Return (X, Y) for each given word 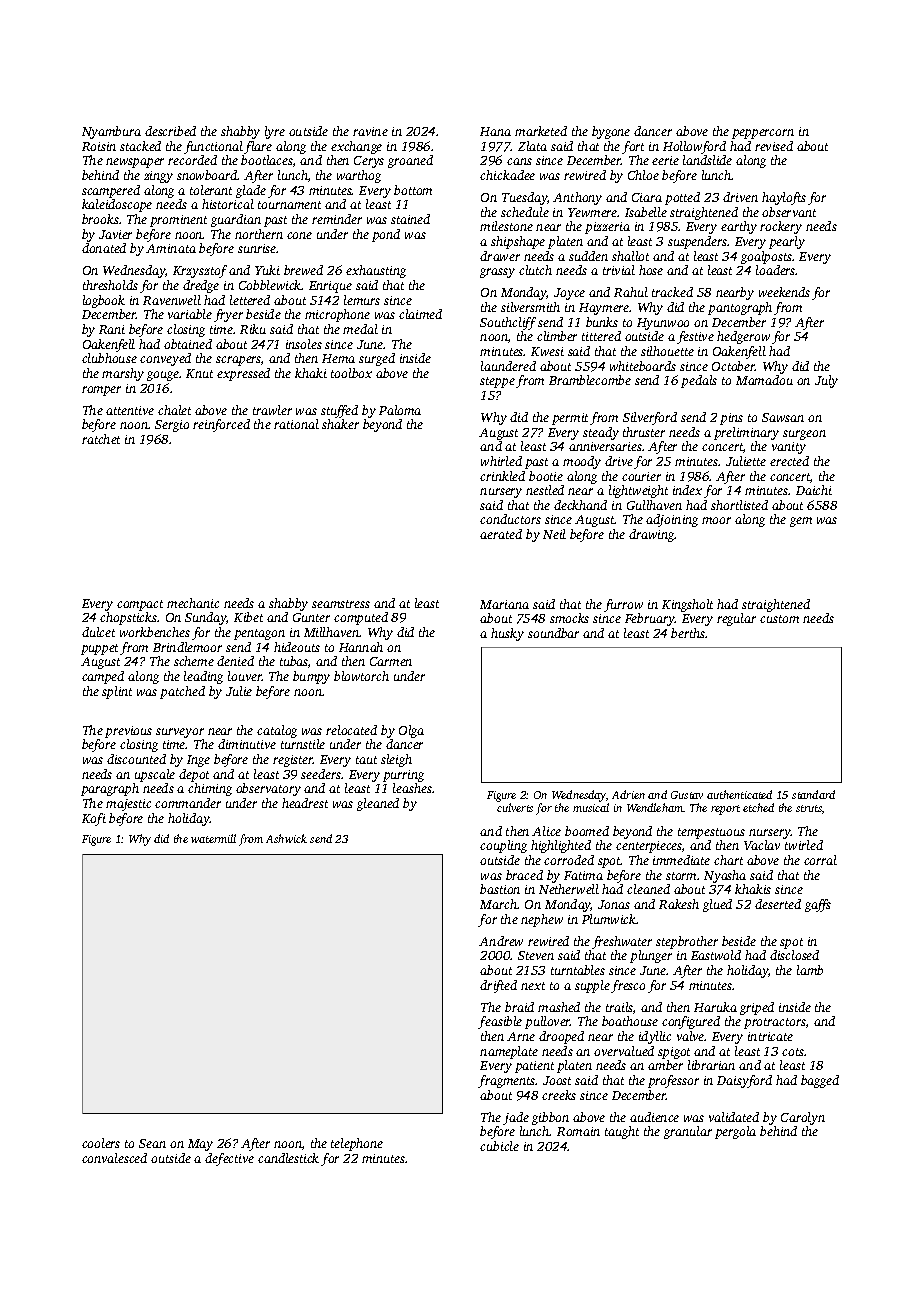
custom (779, 619)
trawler (272, 410)
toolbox (351, 373)
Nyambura (111, 132)
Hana (495, 131)
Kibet (248, 617)
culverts (515, 807)
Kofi (94, 819)
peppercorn (763, 134)
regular (736, 619)
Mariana (504, 604)
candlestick (288, 1158)
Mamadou (764, 380)
